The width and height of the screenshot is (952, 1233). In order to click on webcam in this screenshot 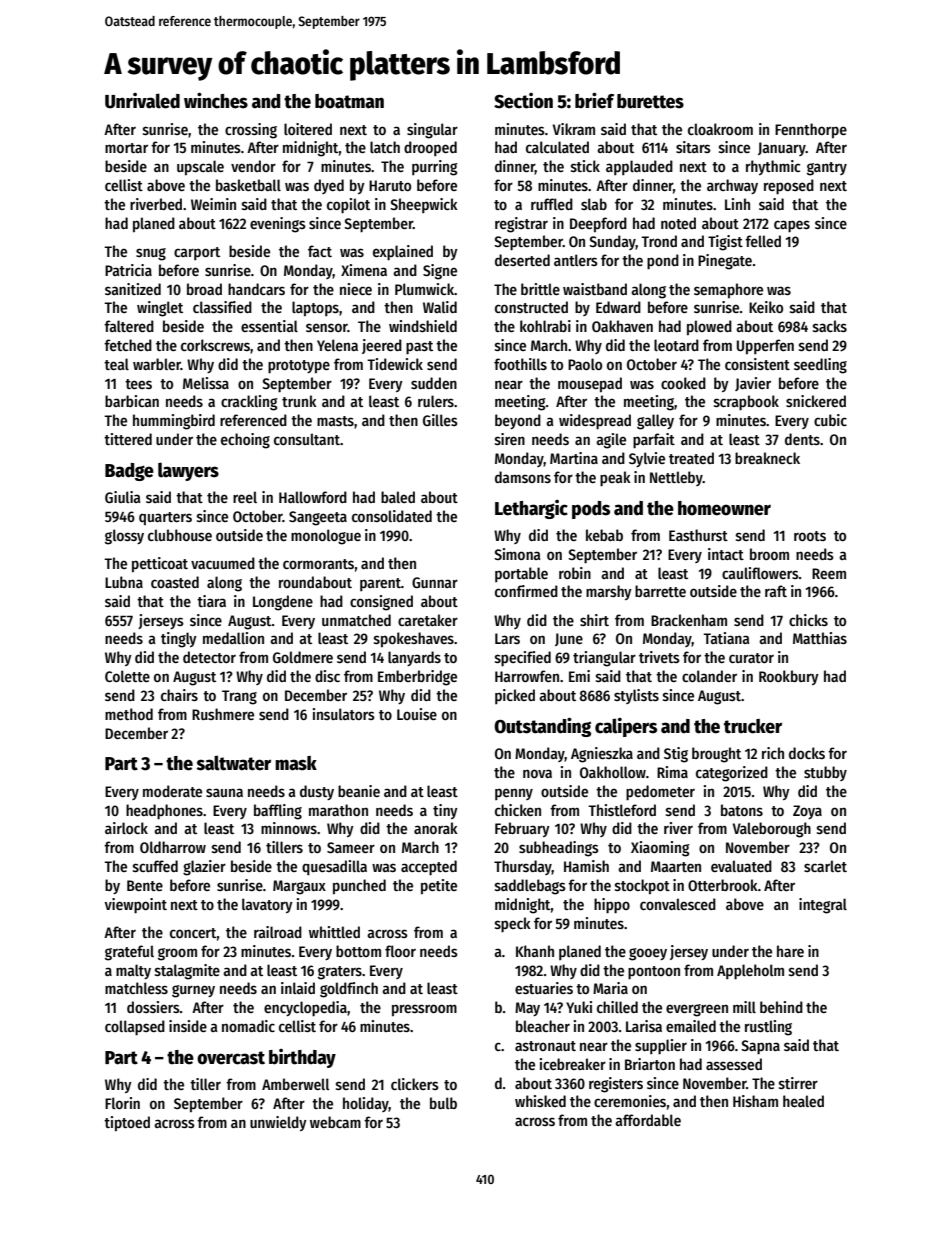, I will do `click(335, 1122)`.
